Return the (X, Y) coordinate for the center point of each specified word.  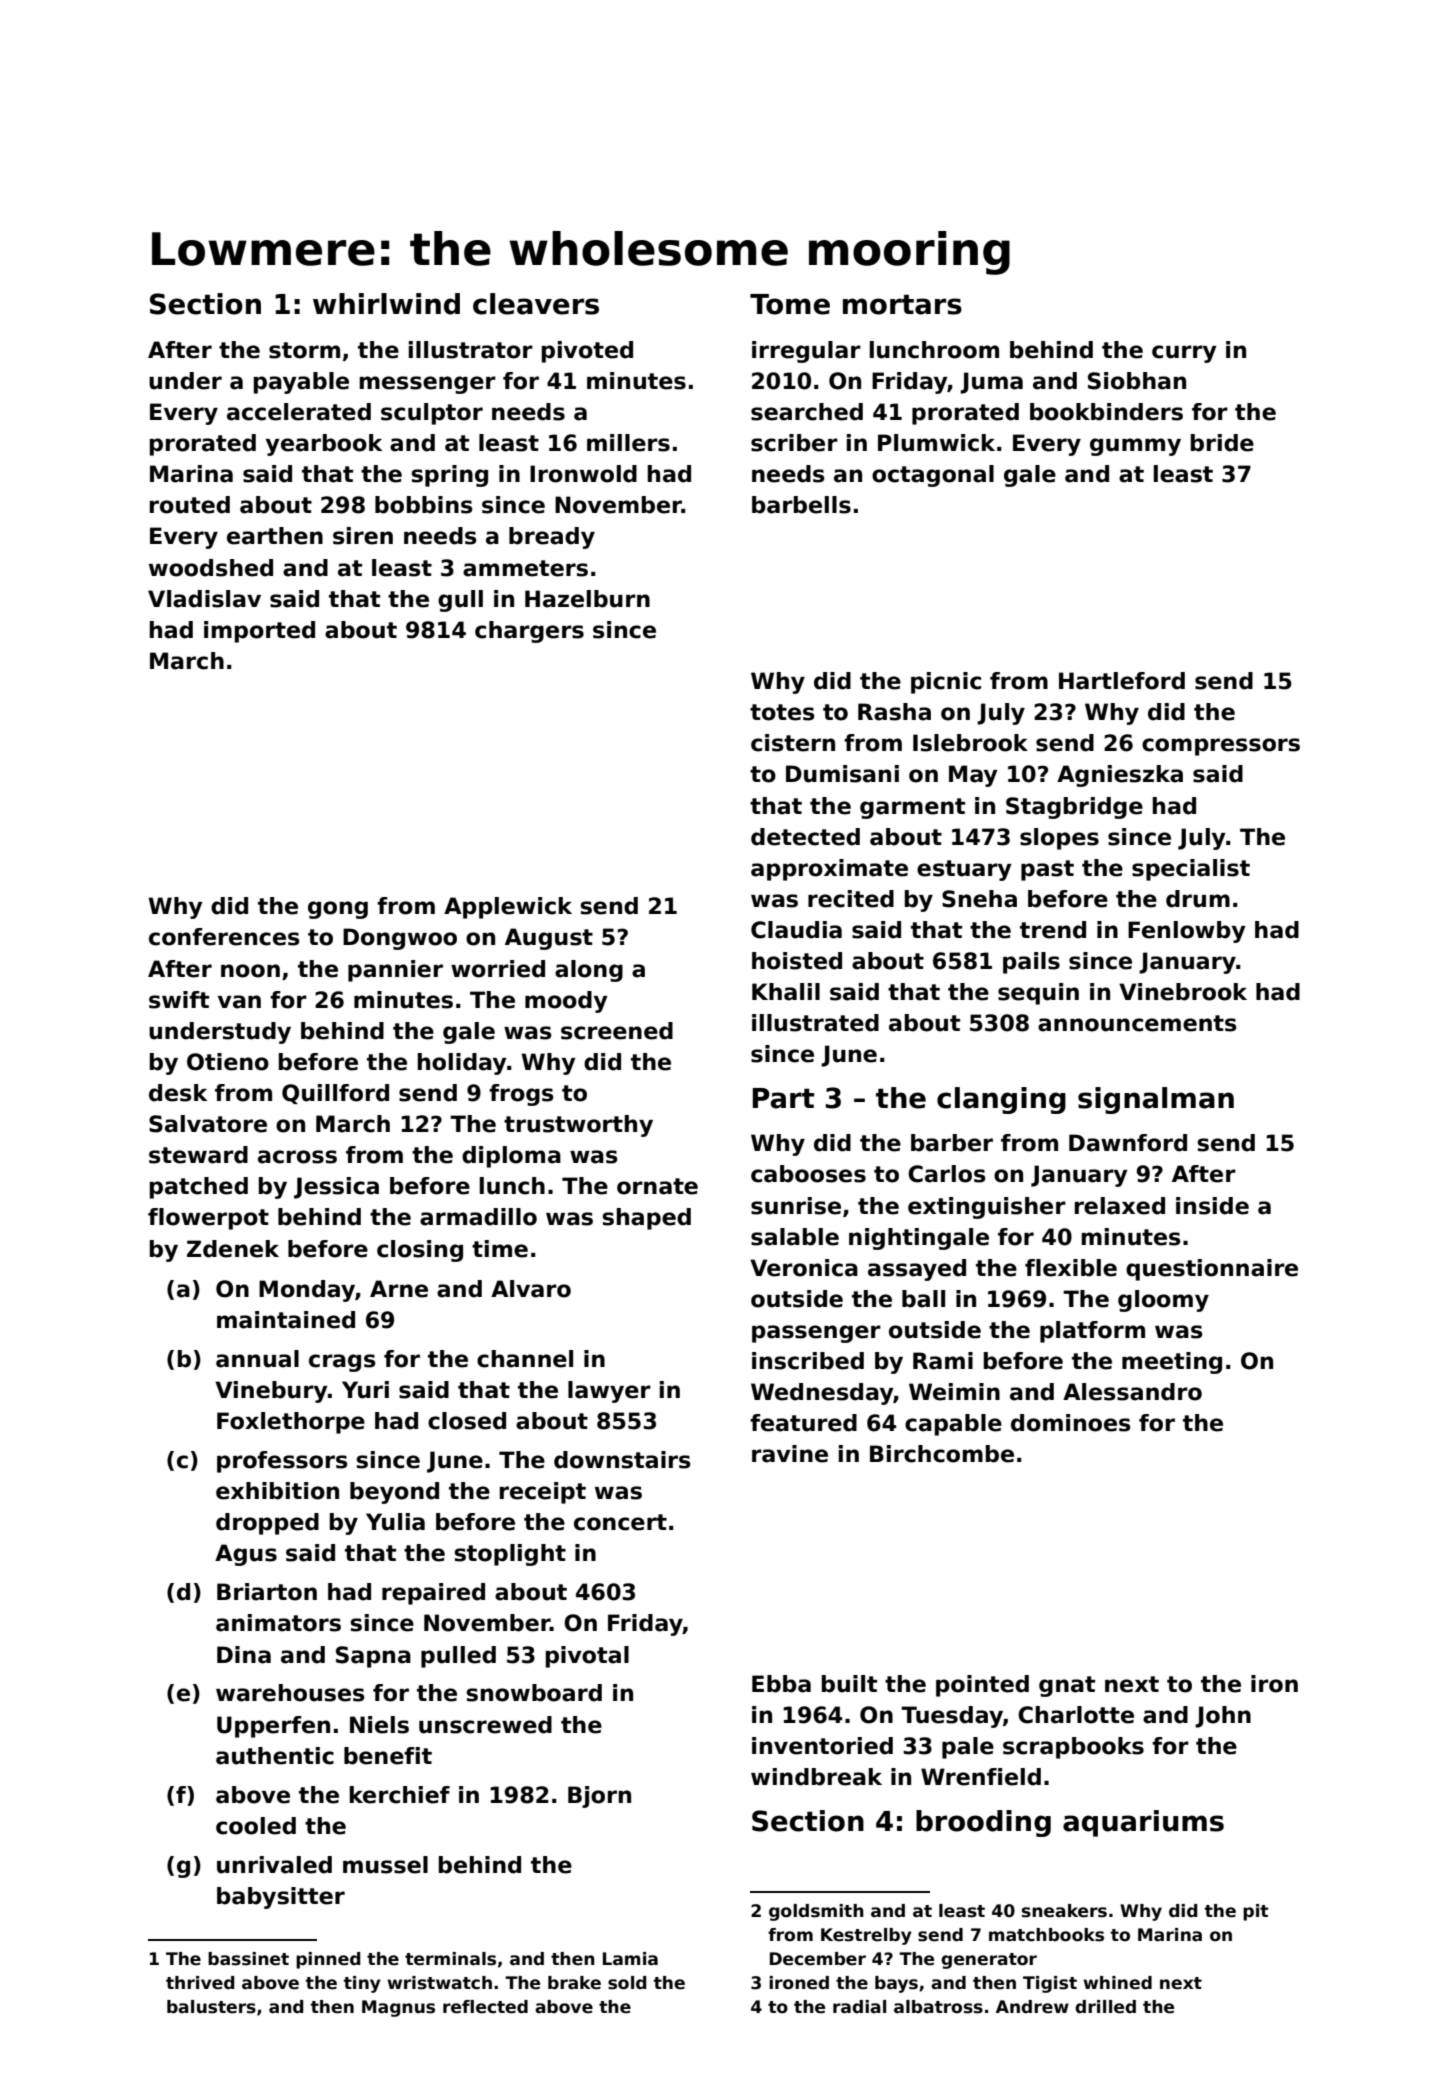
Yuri (365, 1390)
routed (190, 505)
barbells (801, 505)
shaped (646, 1219)
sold (627, 1983)
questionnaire (1212, 1270)
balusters (211, 2007)
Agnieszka (1120, 776)
